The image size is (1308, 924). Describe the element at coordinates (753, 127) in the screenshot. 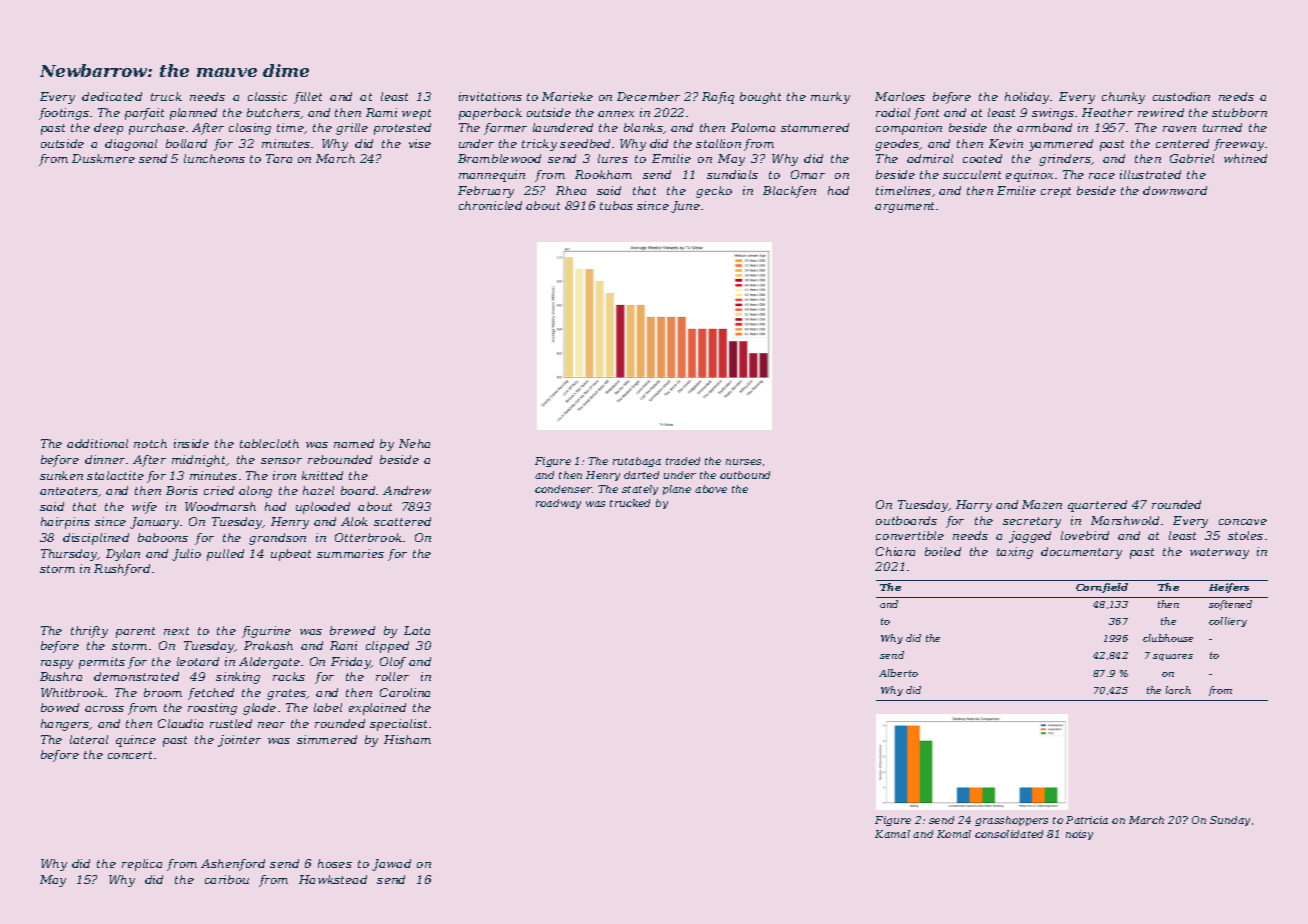

I see `Paloma` at that location.
